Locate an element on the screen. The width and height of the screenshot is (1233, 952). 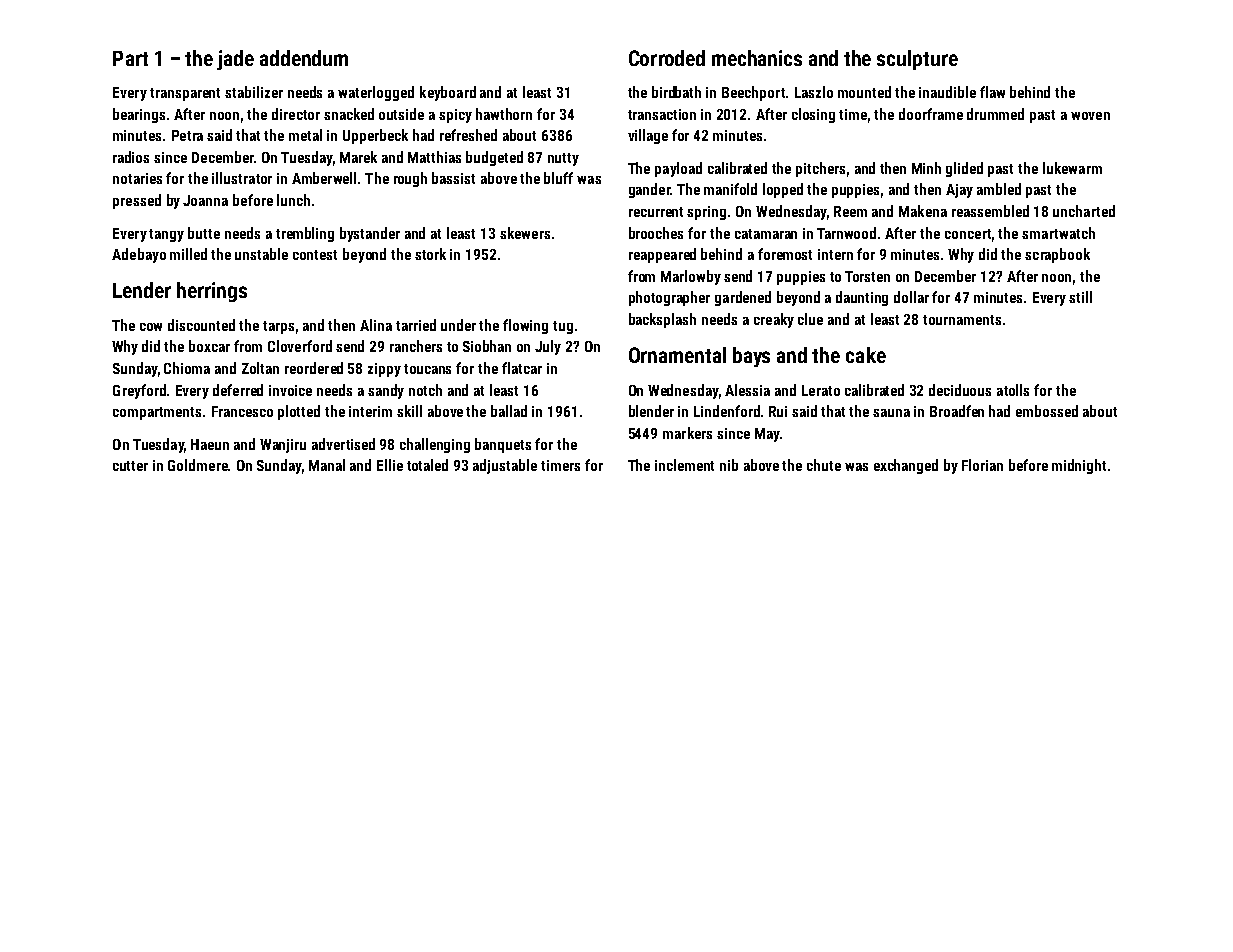
addendum is located at coordinates (304, 58).
